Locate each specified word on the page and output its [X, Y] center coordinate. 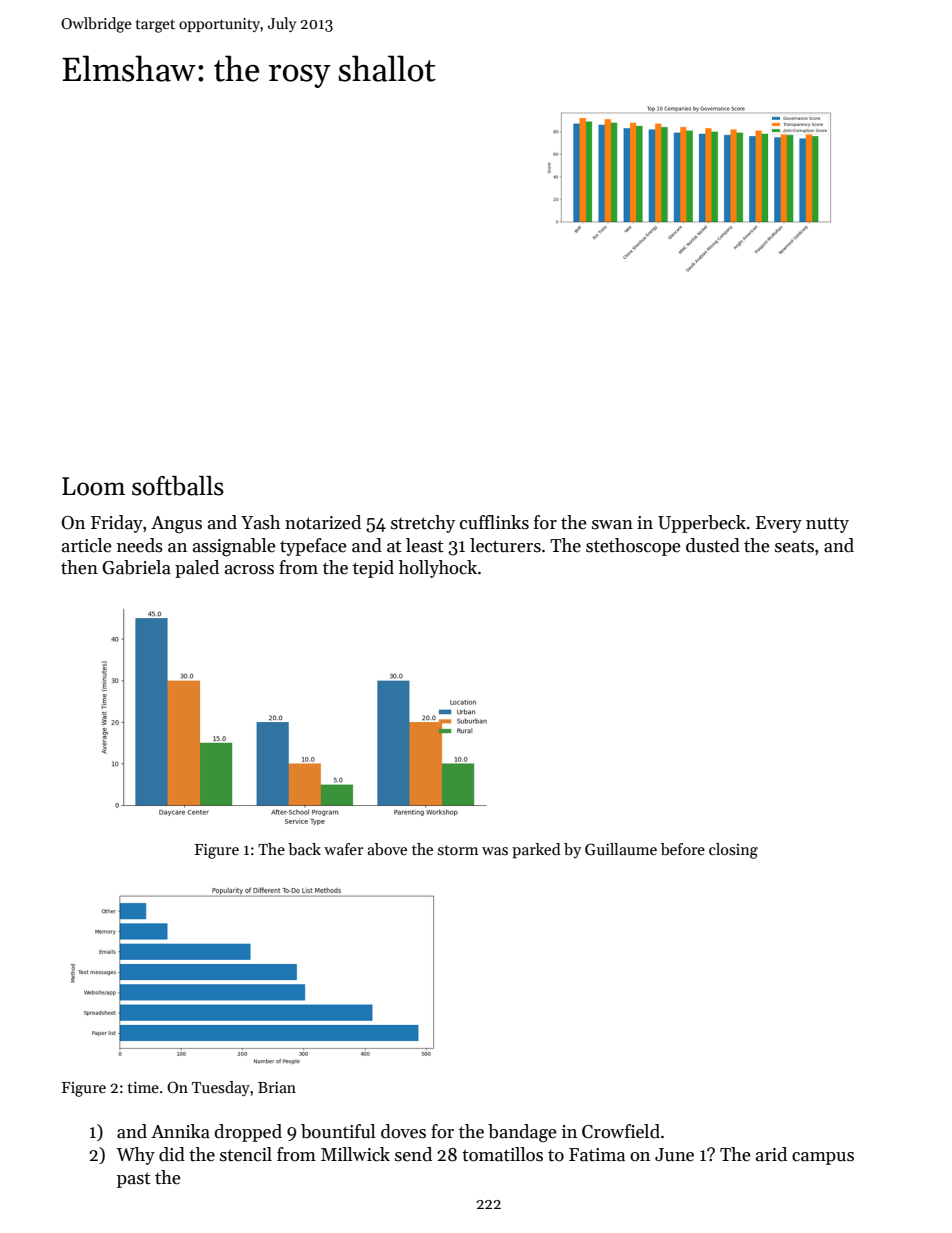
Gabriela [136, 567]
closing [733, 851]
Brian [277, 1087]
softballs [178, 486]
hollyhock [438, 569]
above [387, 849]
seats [794, 546]
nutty [827, 525]
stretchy [423, 524]
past [134, 1180]
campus [823, 1158]
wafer [344, 849]
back [304, 849]
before [683, 849]
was [495, 851]
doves [403, 1131]
